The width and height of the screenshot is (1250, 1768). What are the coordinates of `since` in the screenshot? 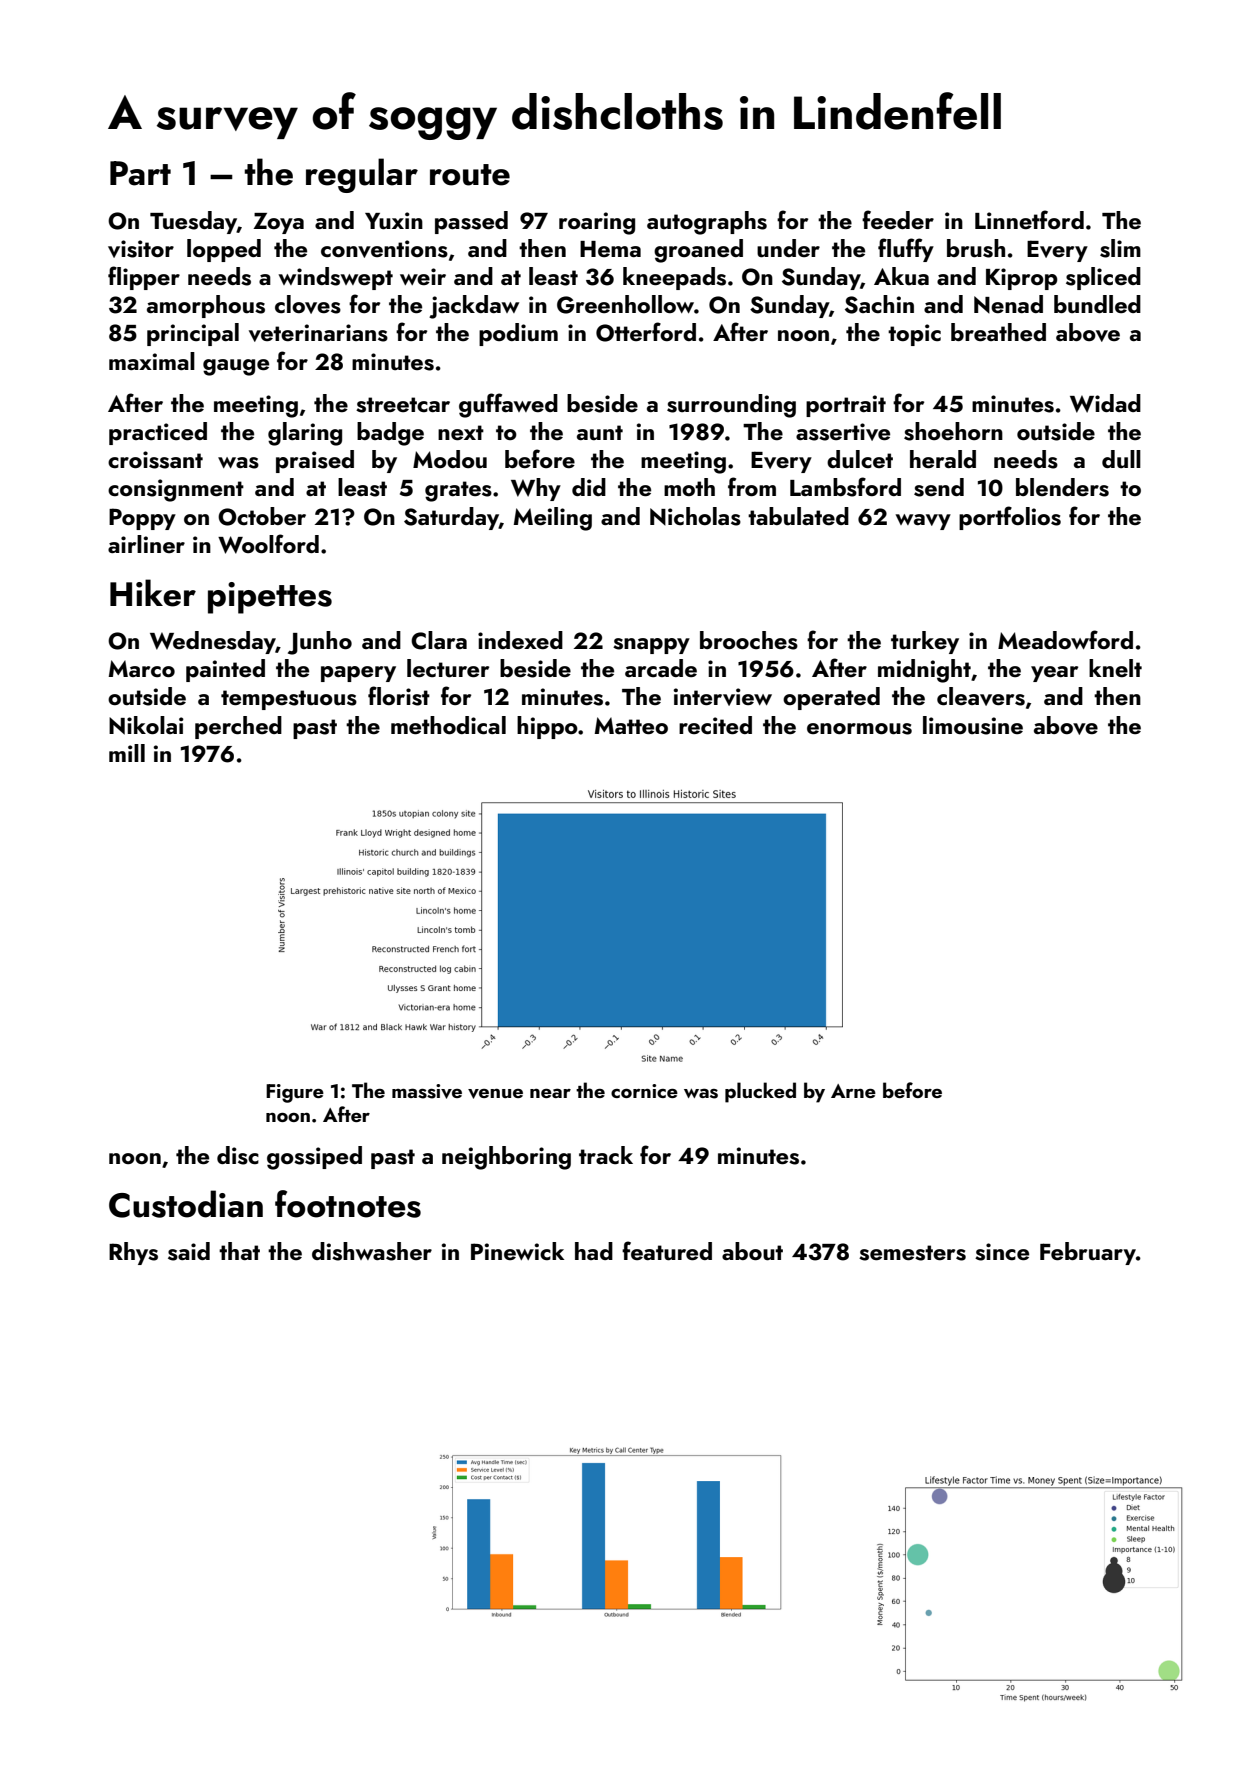 It's located at (1002, 1252).
